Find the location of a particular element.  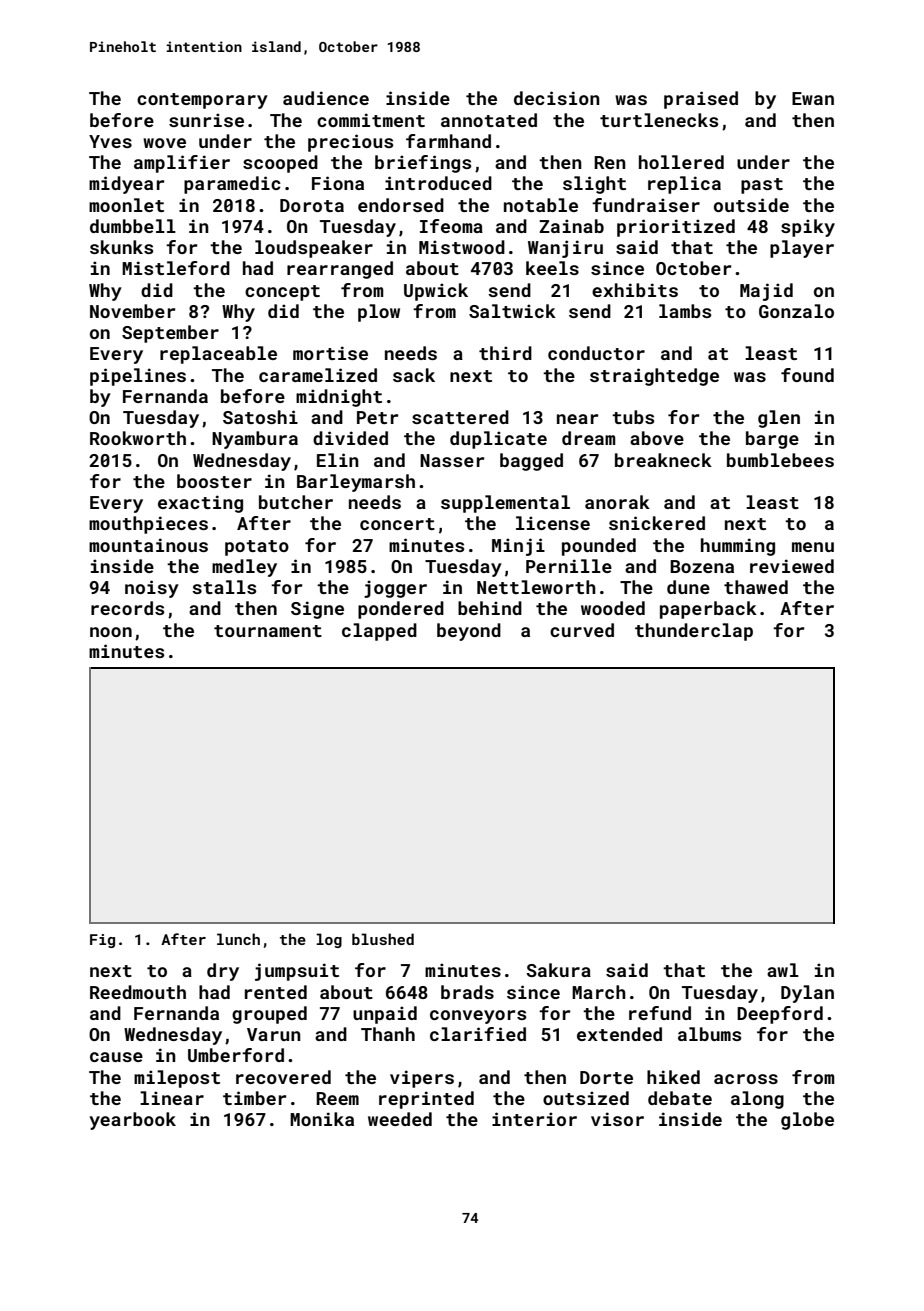

March is located at coordinates (599, 992).
